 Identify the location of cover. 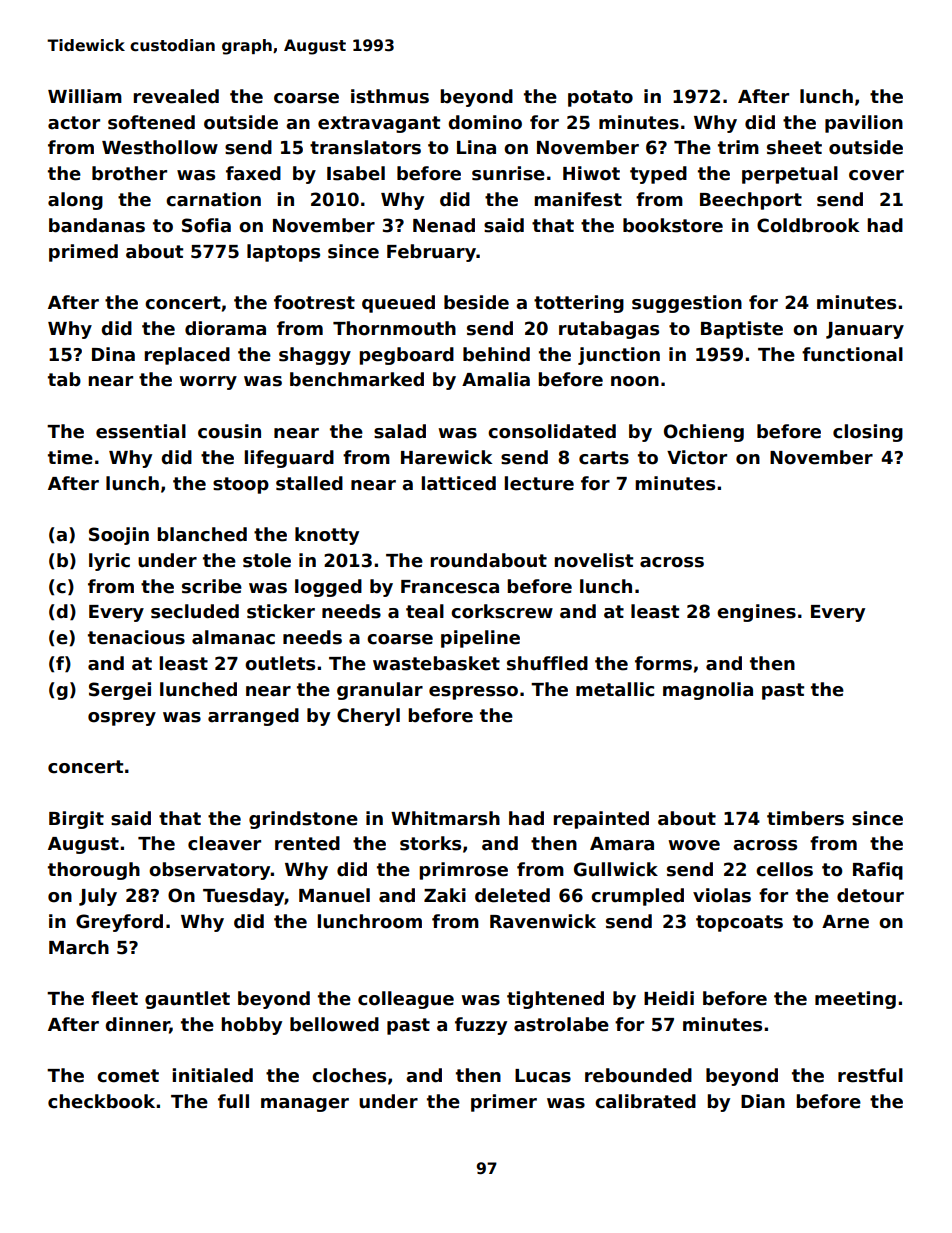
(876, 175).
